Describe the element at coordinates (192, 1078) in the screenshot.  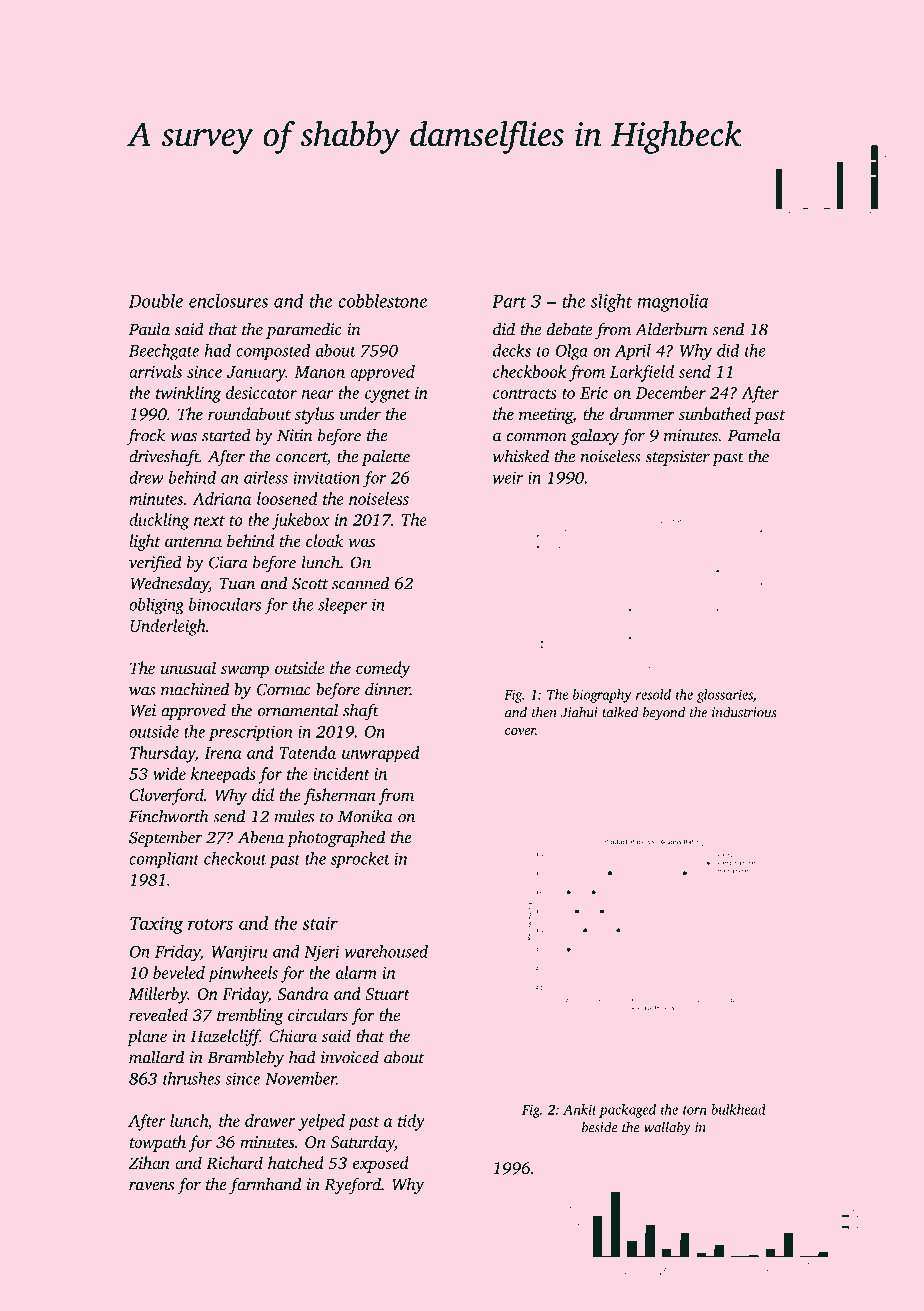
I see `thrushes` at that location.
